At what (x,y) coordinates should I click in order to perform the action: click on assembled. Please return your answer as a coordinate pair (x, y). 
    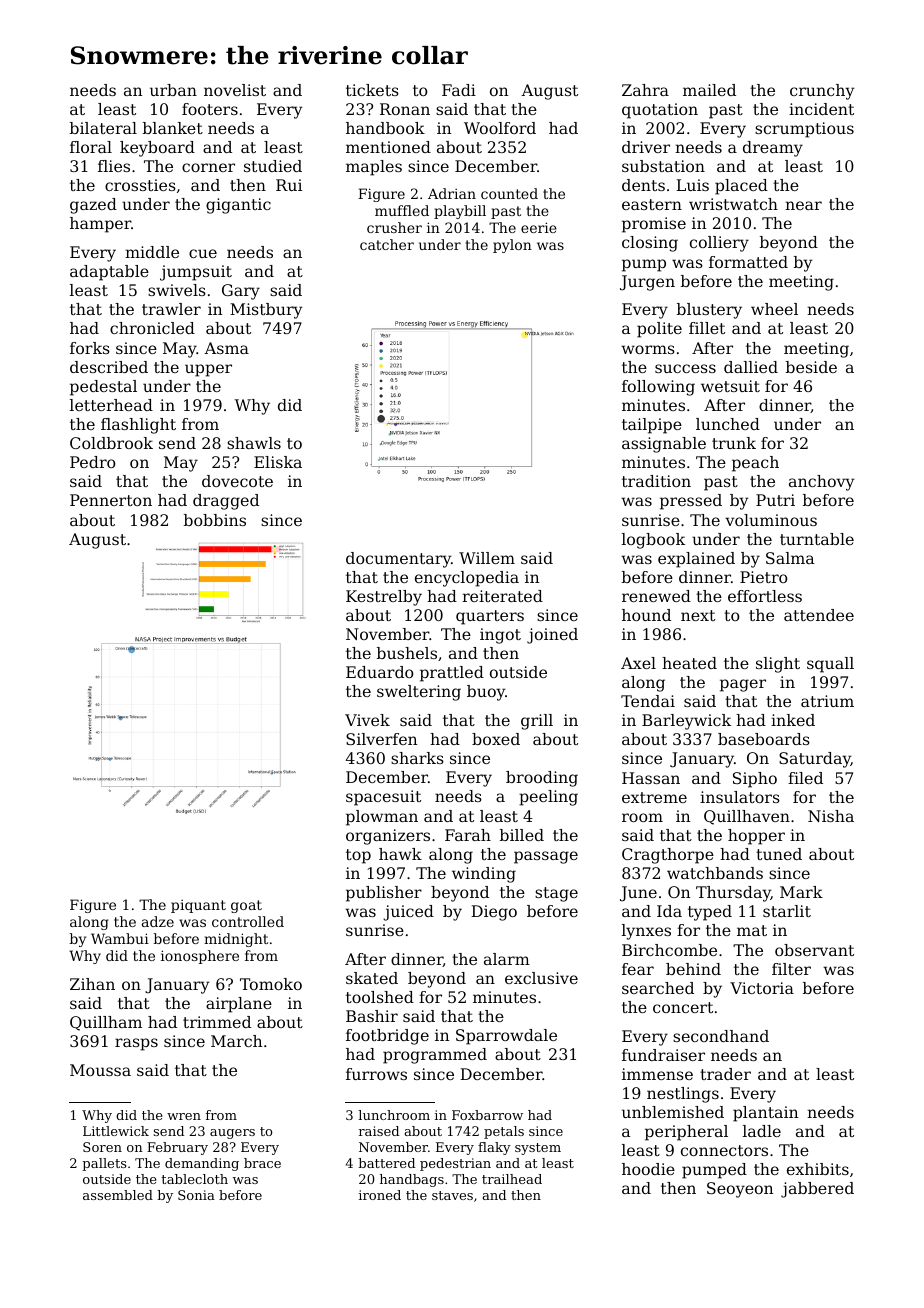
    Looking at the image, I should click on (118, 1195).
